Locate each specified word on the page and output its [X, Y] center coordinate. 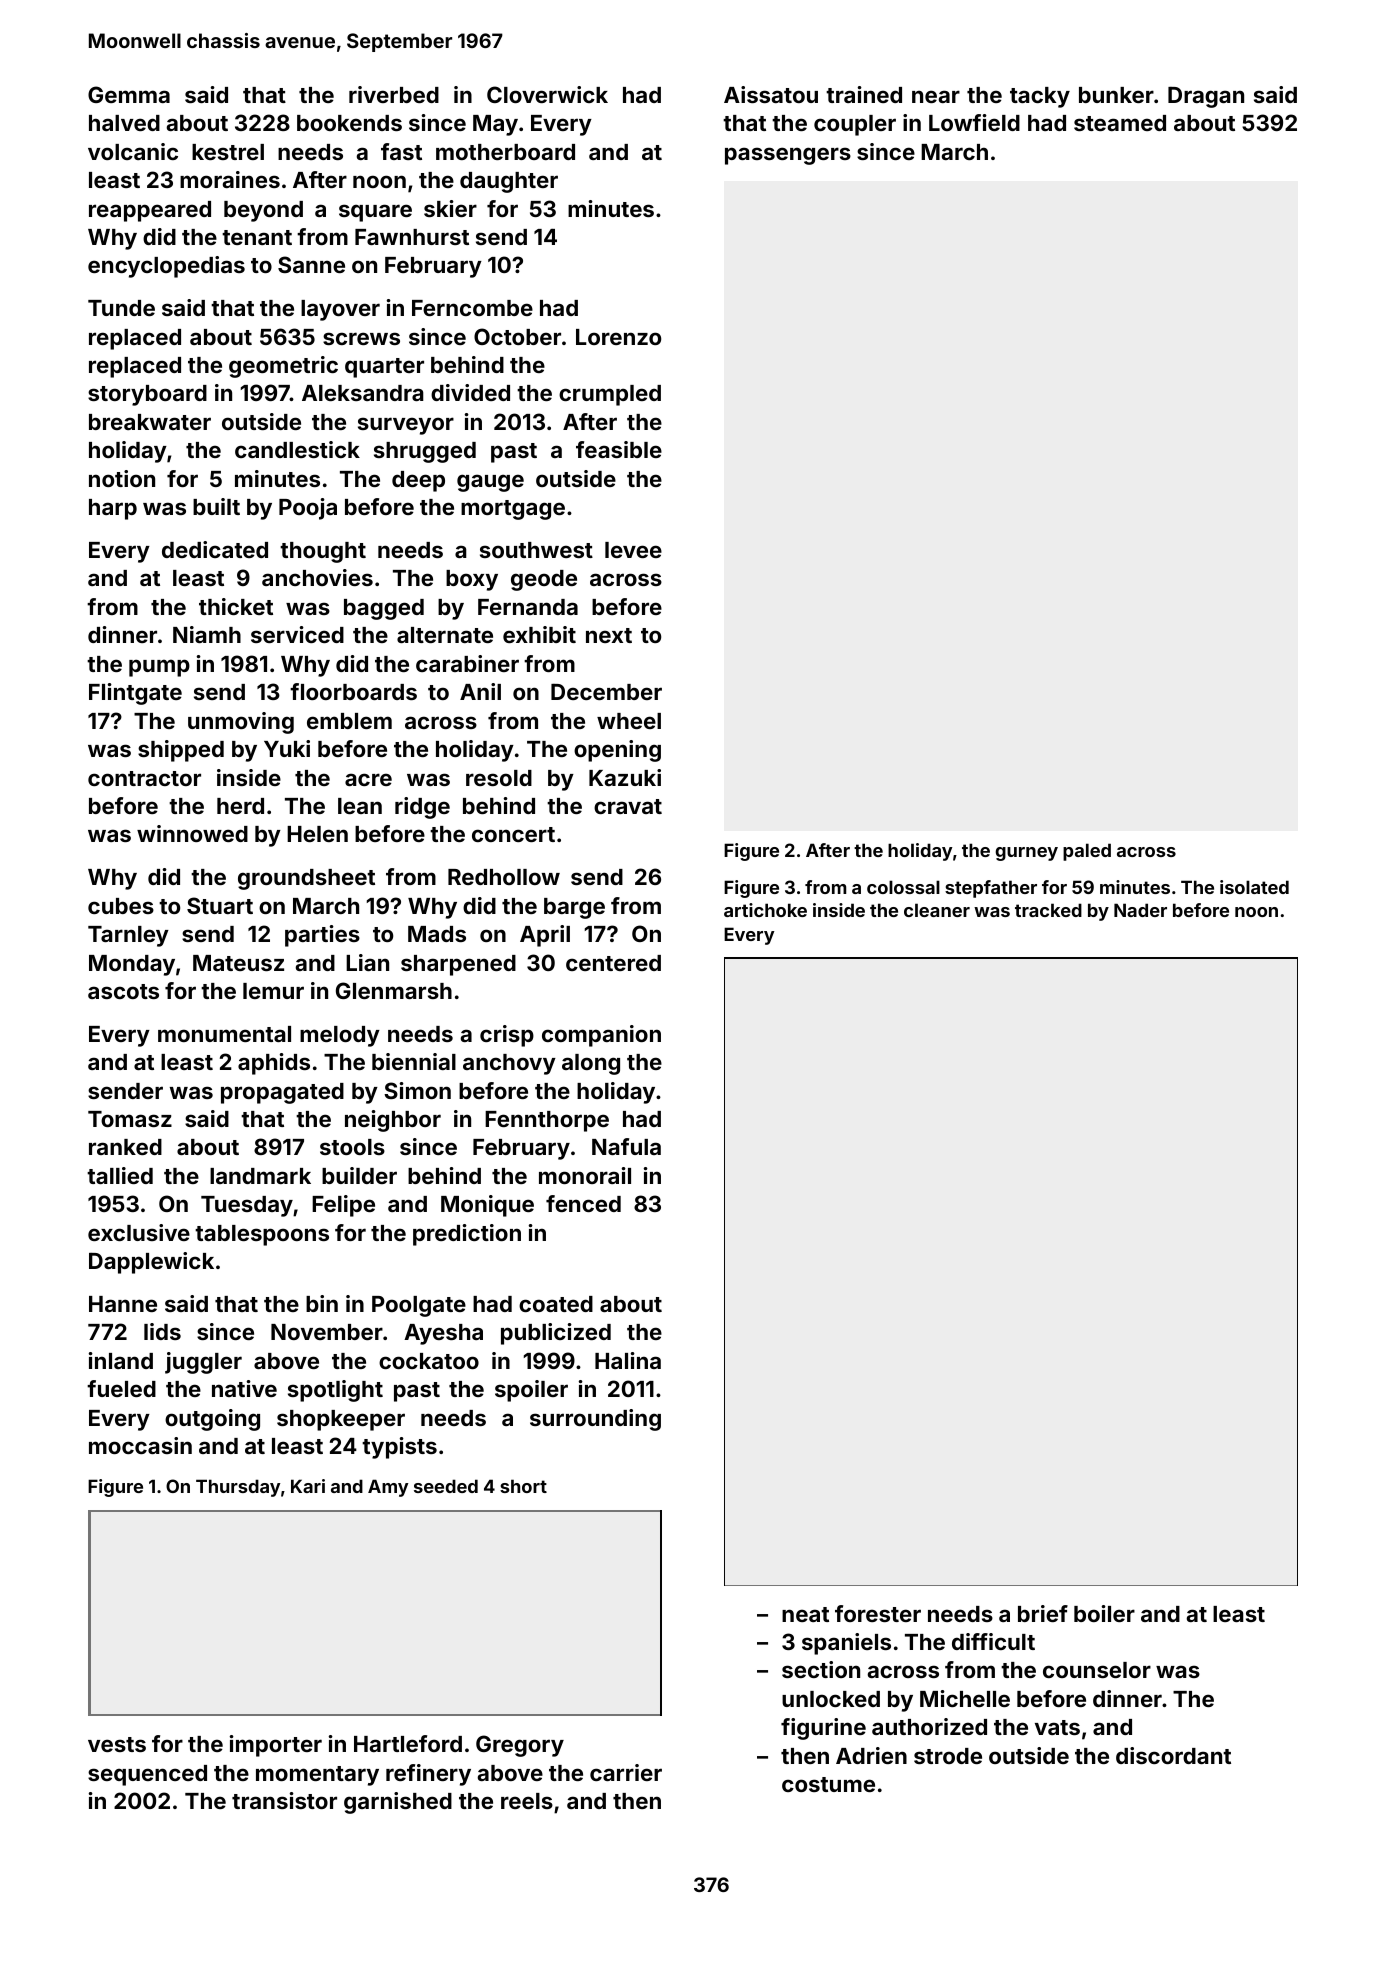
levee [633, 550]
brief [1043, 1613]
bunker [1116, 95]
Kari [308, 1486]
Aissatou [771, 94]
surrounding [595, 1420]
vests [117, 1744]
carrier [626, 1772]
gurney [1027, 854]
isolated [1254, 887]
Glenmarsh [394, 990]
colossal [903, 887]
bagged [384, 609]
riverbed [394, 94]
